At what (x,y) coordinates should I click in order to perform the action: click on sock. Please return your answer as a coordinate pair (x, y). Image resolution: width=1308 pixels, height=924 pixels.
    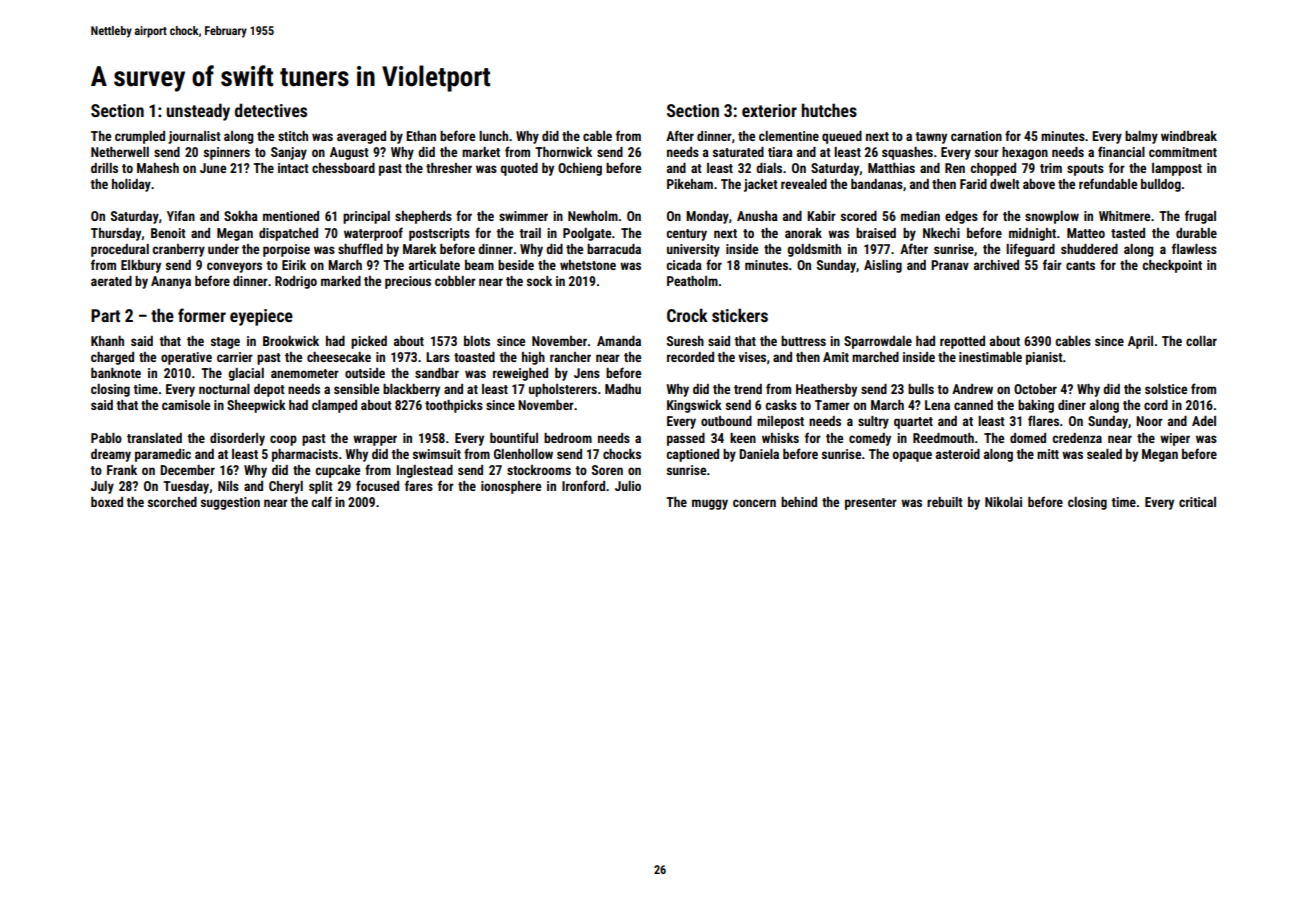
    Looking at the image, I should click on (539, 281).
